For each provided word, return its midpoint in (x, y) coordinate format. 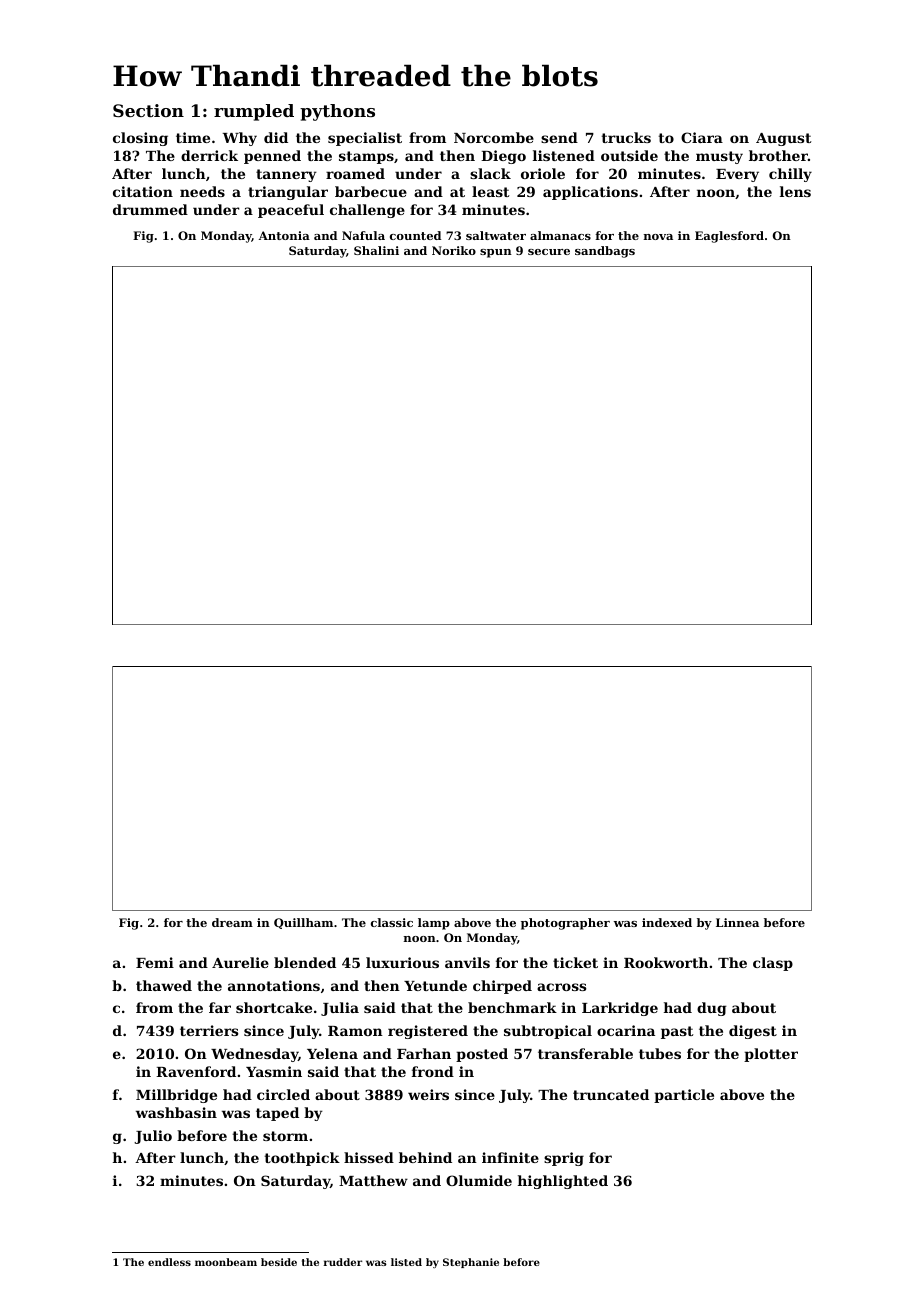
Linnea (737, 922)
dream (232, 922)
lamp (434, 924)
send (559, 137)
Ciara (702, 137)
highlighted (563, 1182)
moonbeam (226, 1262)
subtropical (548, 1032)
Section (148, 110)
